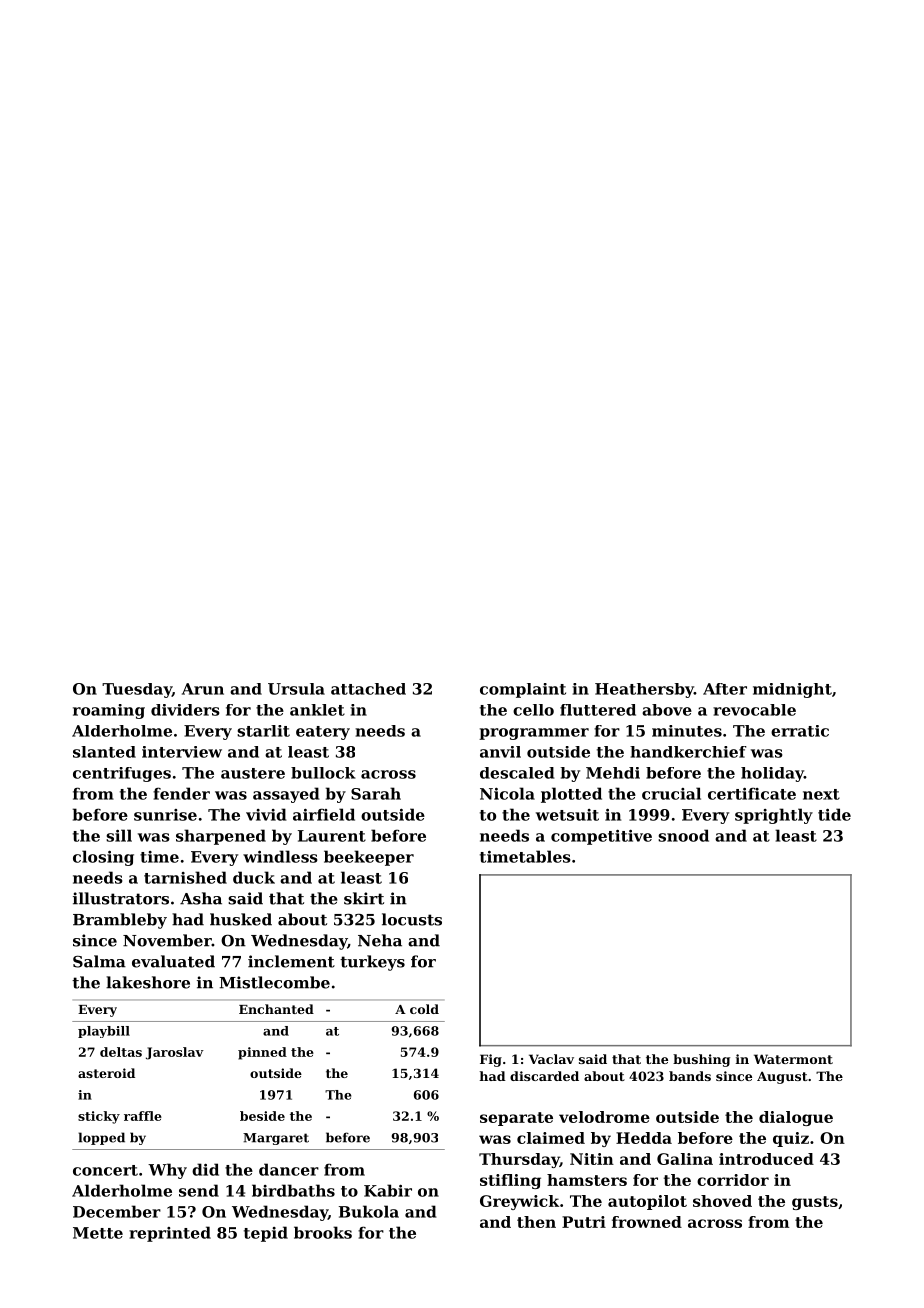  I want to click on Nicola, so click(507, 793).
